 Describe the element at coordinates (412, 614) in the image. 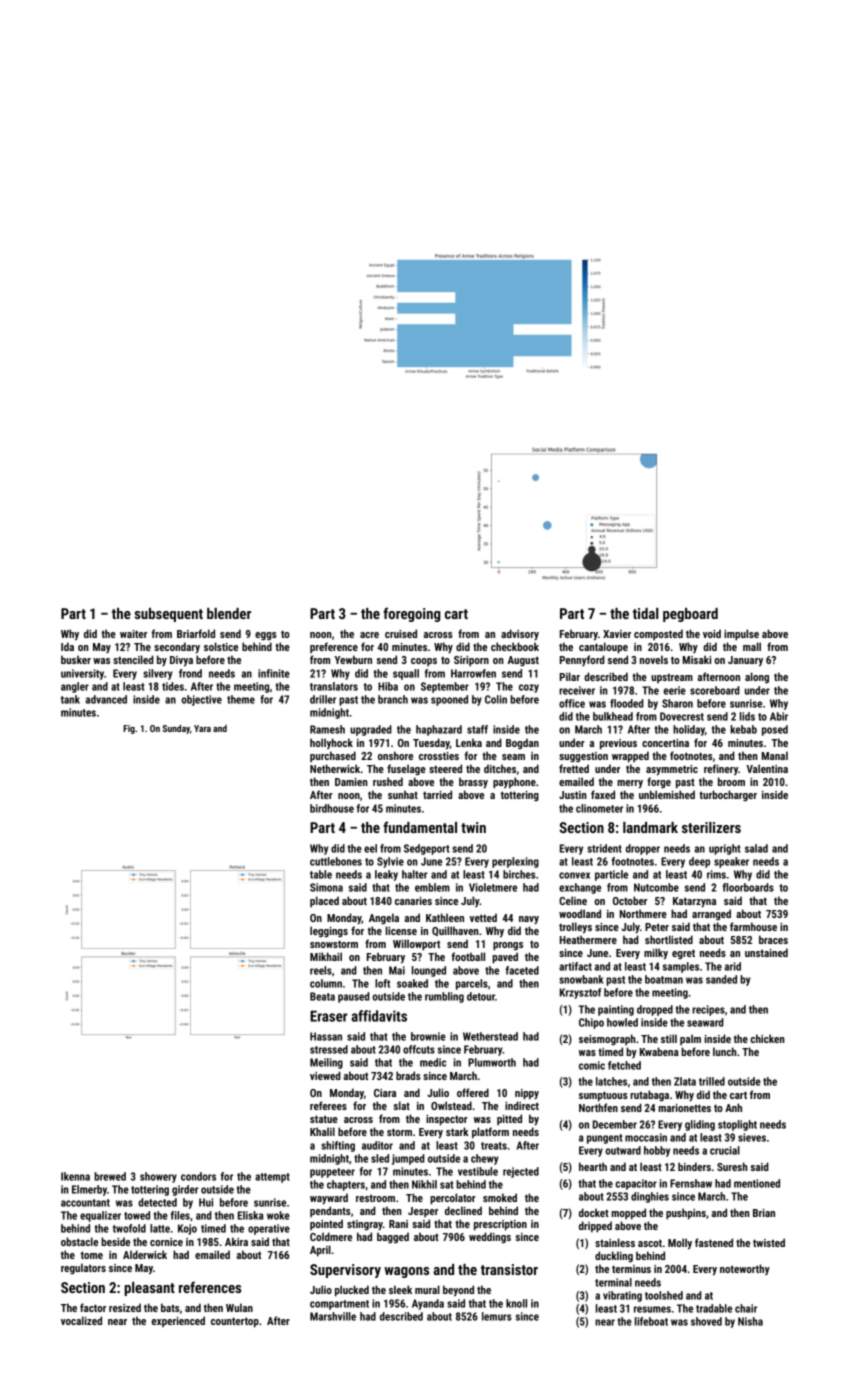

I see `foregoing` at that location.
